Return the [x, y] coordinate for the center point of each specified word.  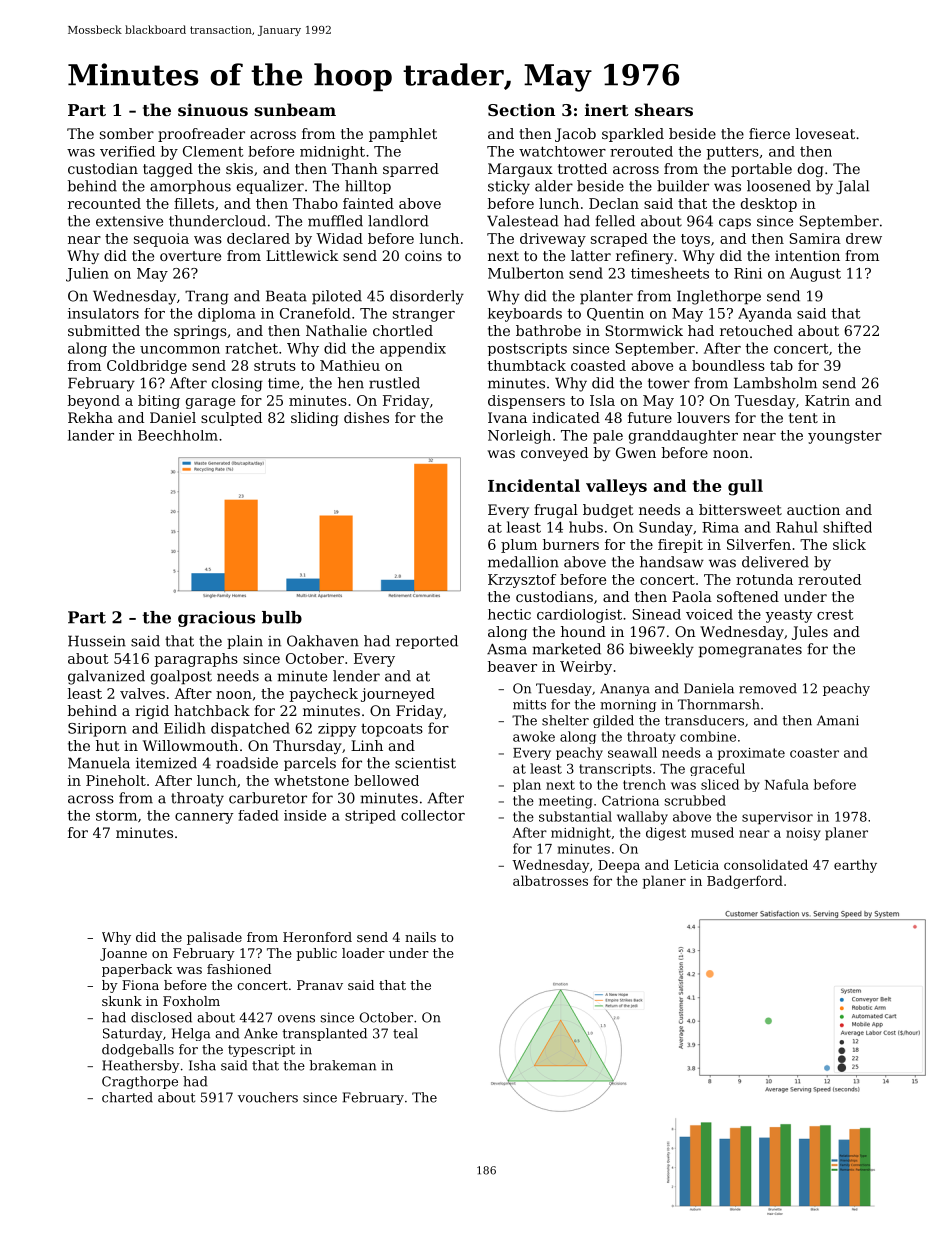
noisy [803, 834]
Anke [261, 1033]
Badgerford [745, 882]
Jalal [852, 187]
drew [864, 238]
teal [405, 1033]
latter [591, 255]
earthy [855, 866]
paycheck [324, 695]
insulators [103, 313]
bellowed [386, 780]
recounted [104, 203]
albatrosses [550, 880]
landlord [398, 221]
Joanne [123, 954]
